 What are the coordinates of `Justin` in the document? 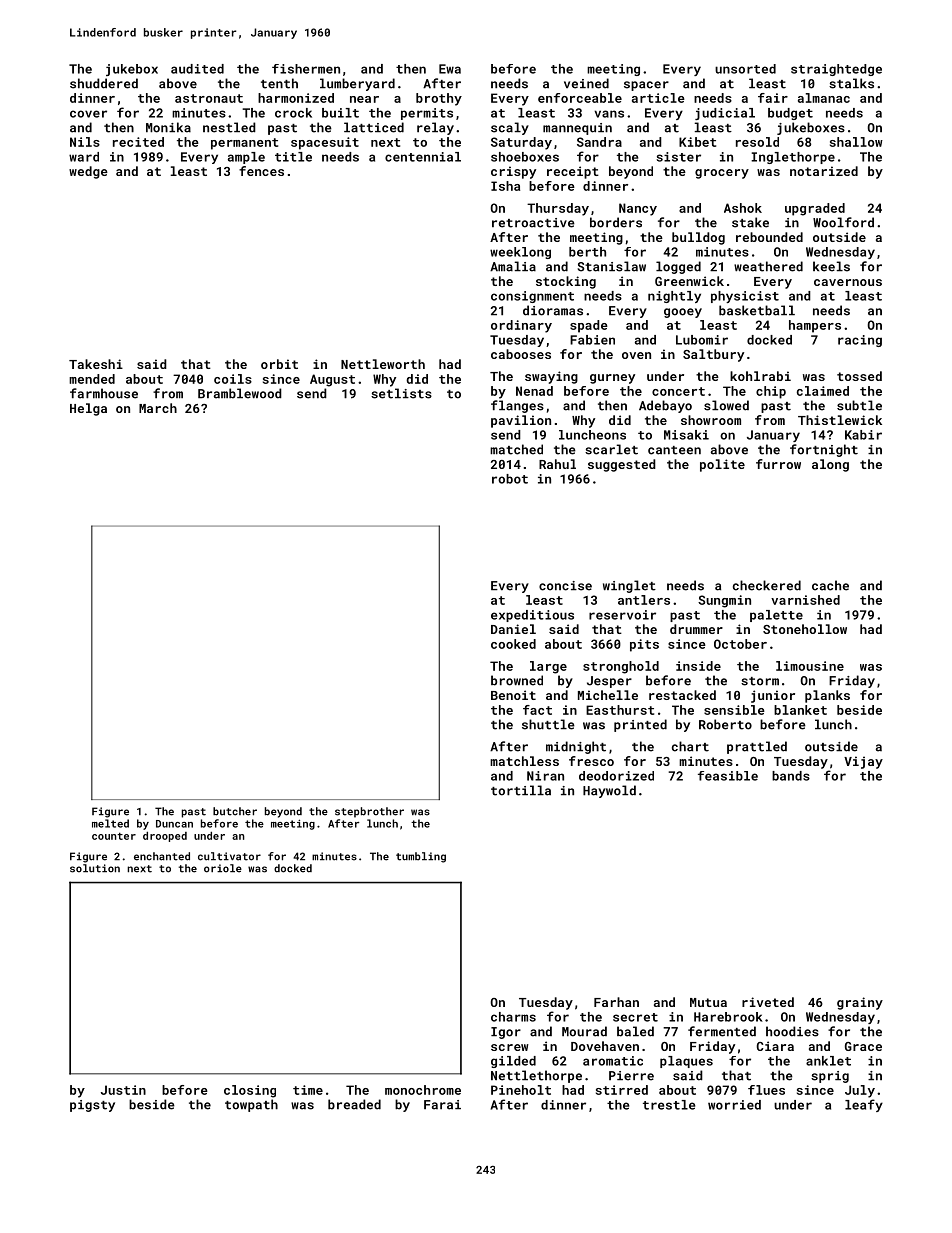 It's located at (123, 1090).
